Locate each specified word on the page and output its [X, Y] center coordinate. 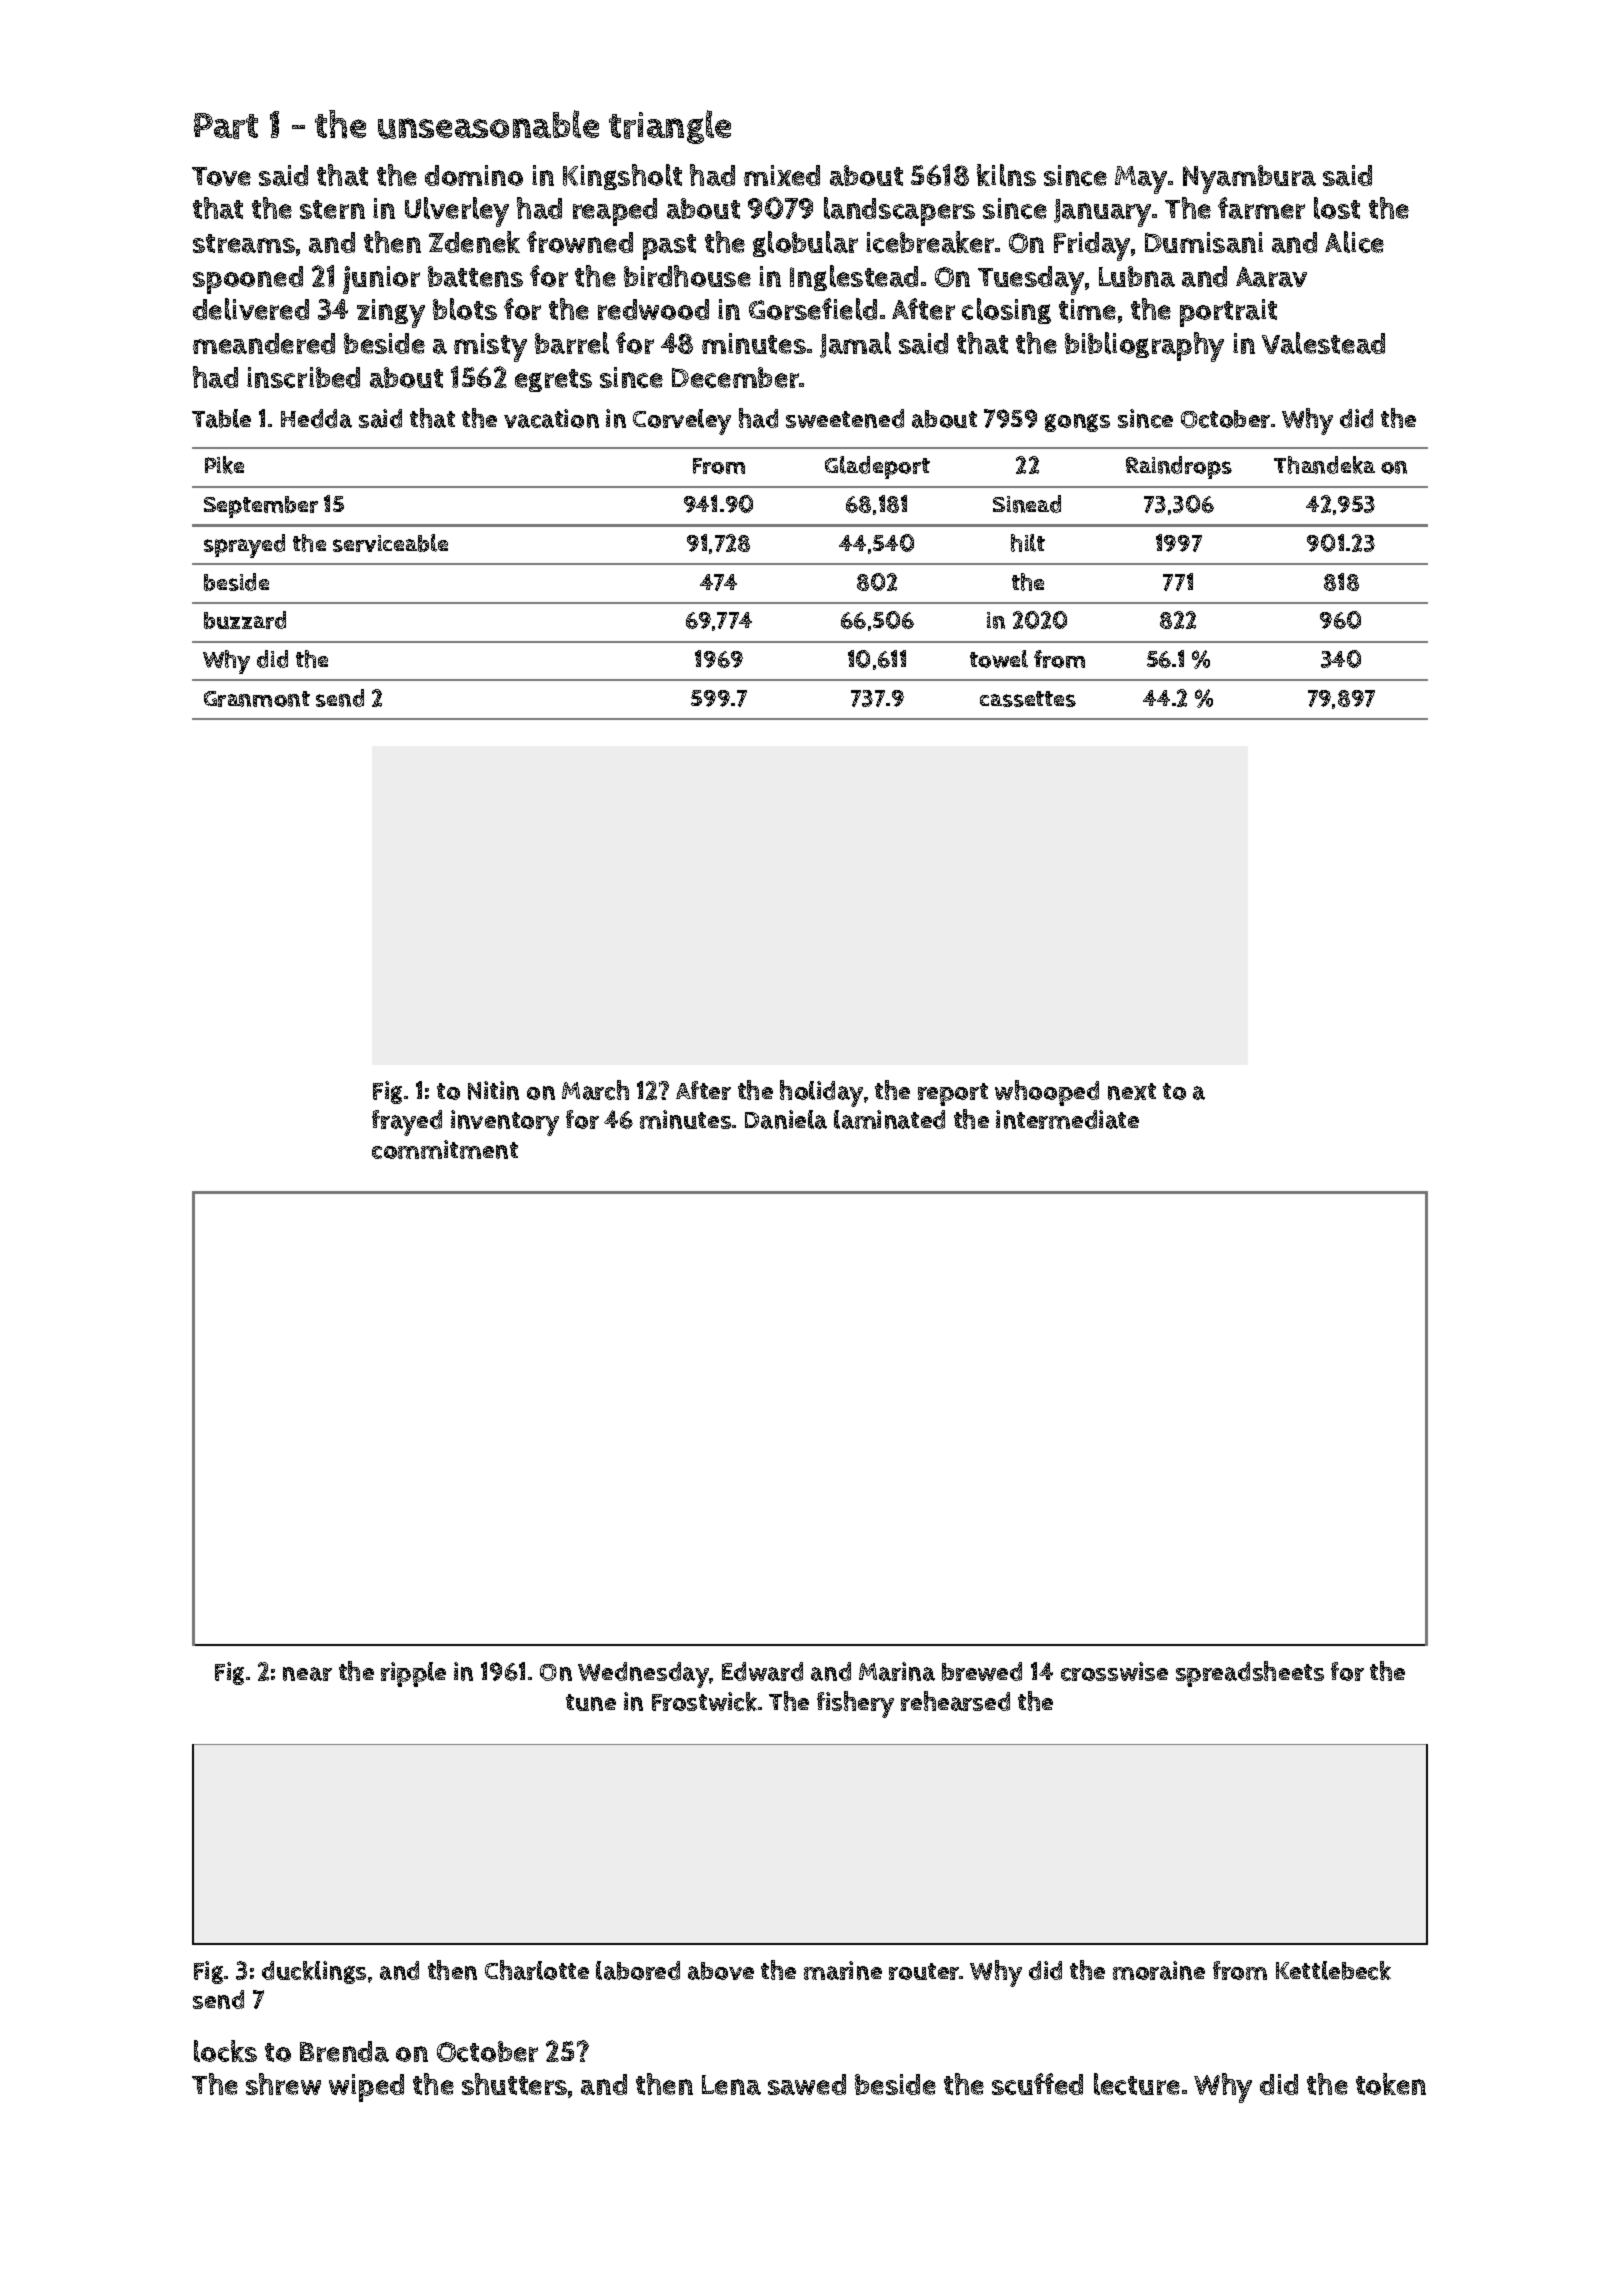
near [307, 1674]
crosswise [1114, 1671]
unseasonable [488, 124]
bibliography [1144, 347]
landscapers [899, 211]
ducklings [314, 1972]
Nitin [493, 1090]
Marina [897, 1671]
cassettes [1028, 699]
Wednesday [644, 1675]
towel [999, 659]
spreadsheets [1250, 1674]
